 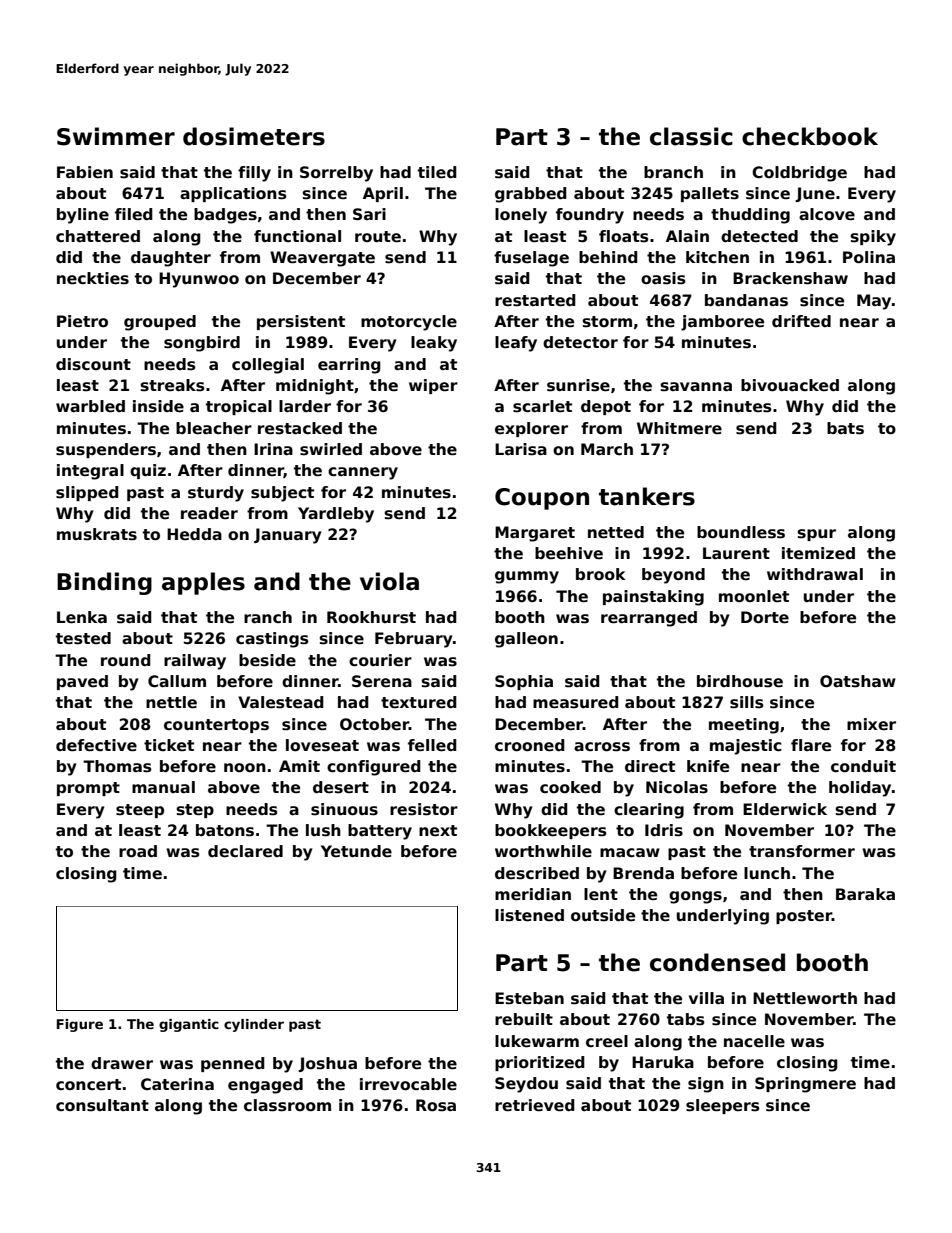 What do you see at coordinates (815, 194) in the page?
I see `June` at bounding box center [815, 194].
